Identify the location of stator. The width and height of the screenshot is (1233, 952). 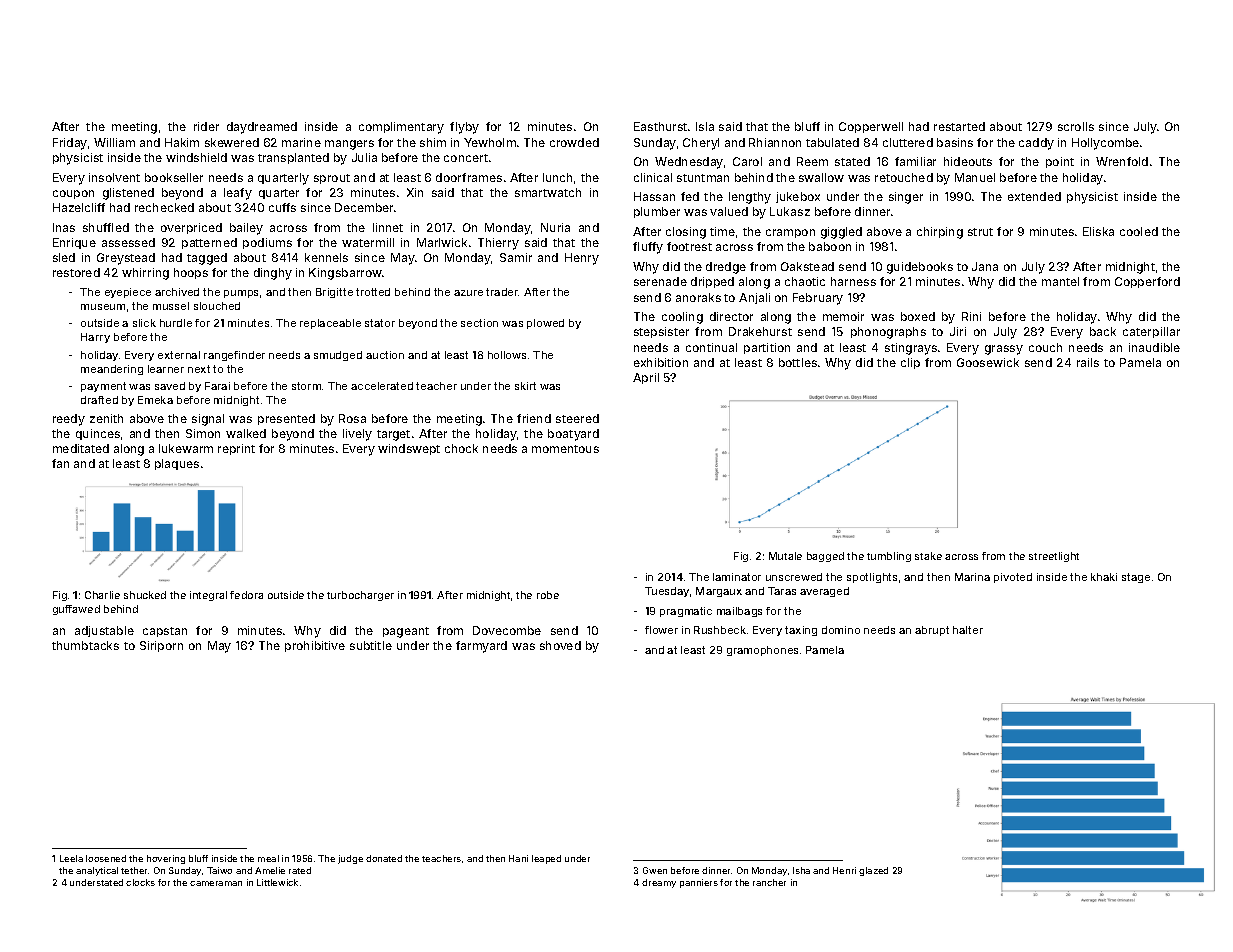
(380, 323).
